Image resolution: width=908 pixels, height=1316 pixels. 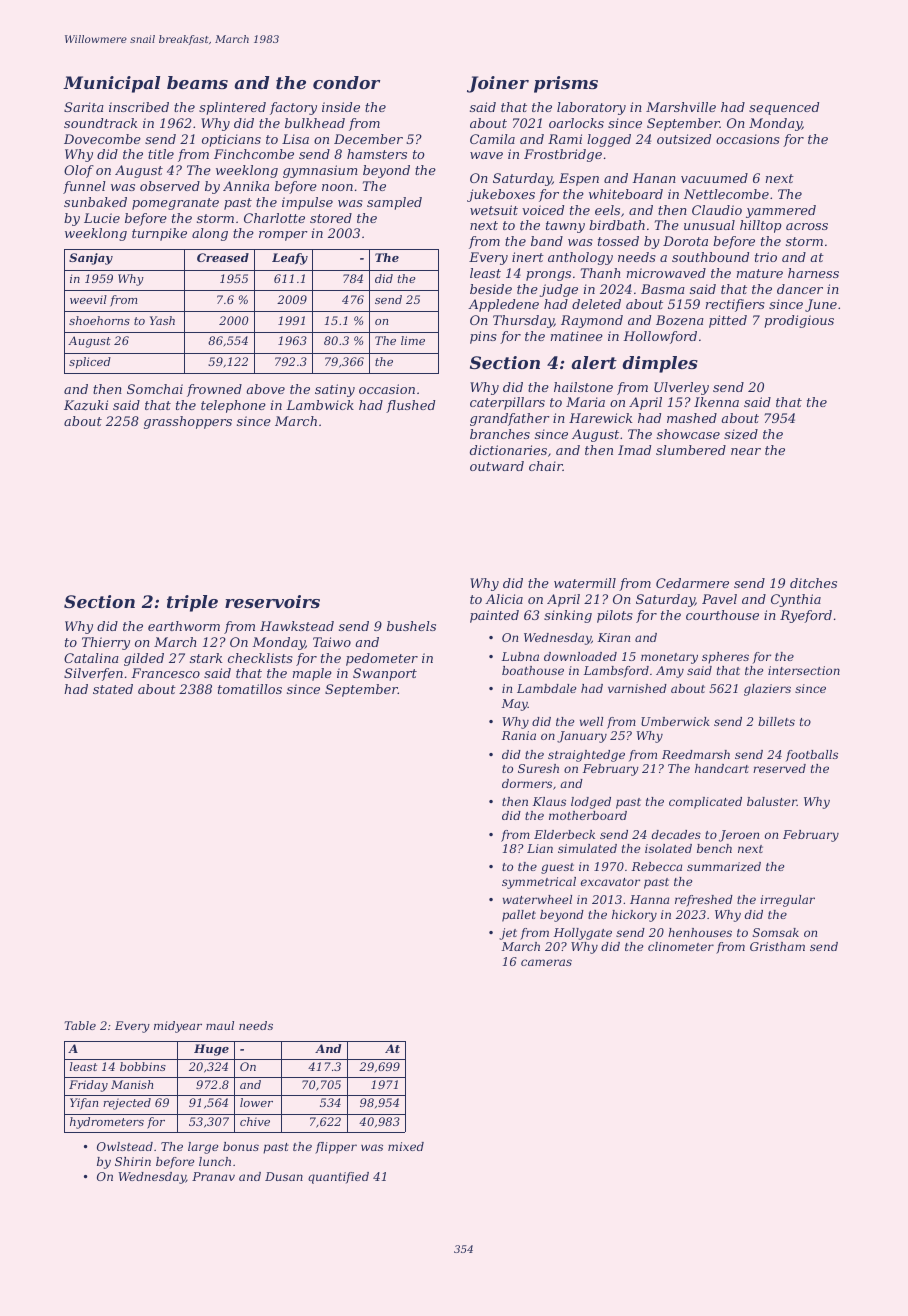 What do you see at coordinates (540, 848) in the document?
I see `Lian` at bounding box center [540, 848].
